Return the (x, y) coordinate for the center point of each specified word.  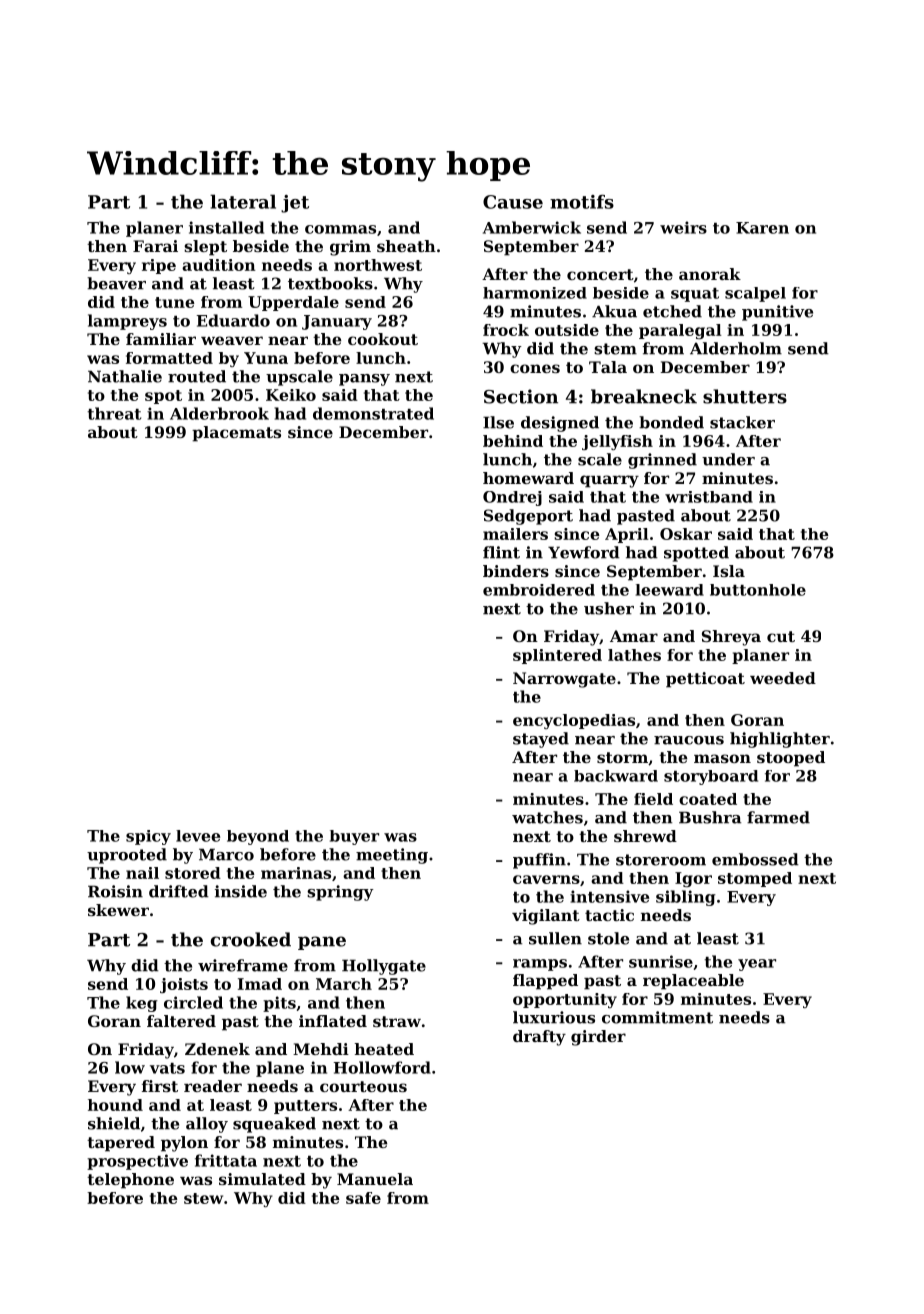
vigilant (546, 917)
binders (516, 571)
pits (279, 1004)
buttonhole (758, 590)
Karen (762, 228)
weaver (232, 340)
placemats (236, 434)
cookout (383, 339)
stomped (755, 879)
